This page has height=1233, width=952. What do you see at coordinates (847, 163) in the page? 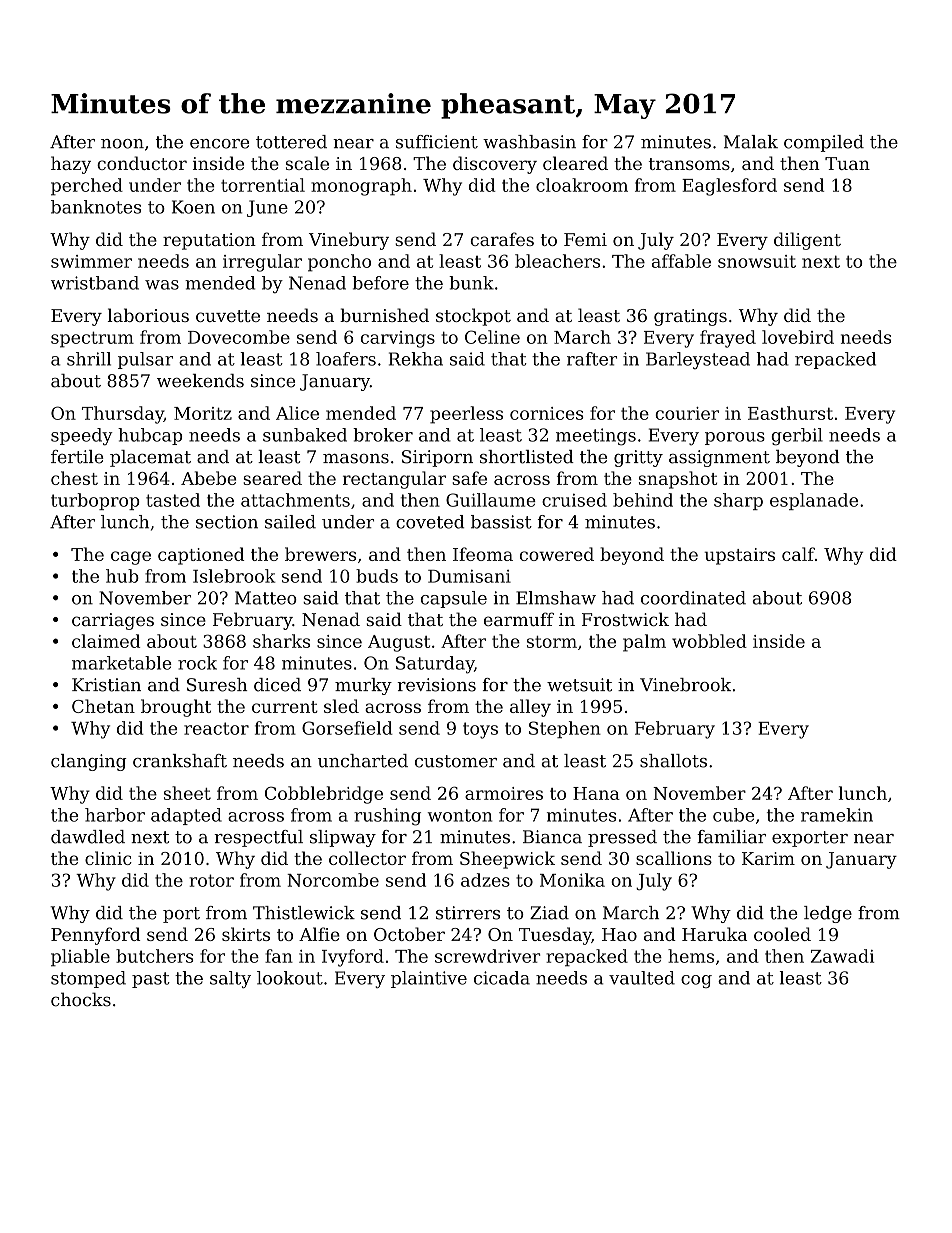
I see `Tuan` at bounding box center [847, 163].
